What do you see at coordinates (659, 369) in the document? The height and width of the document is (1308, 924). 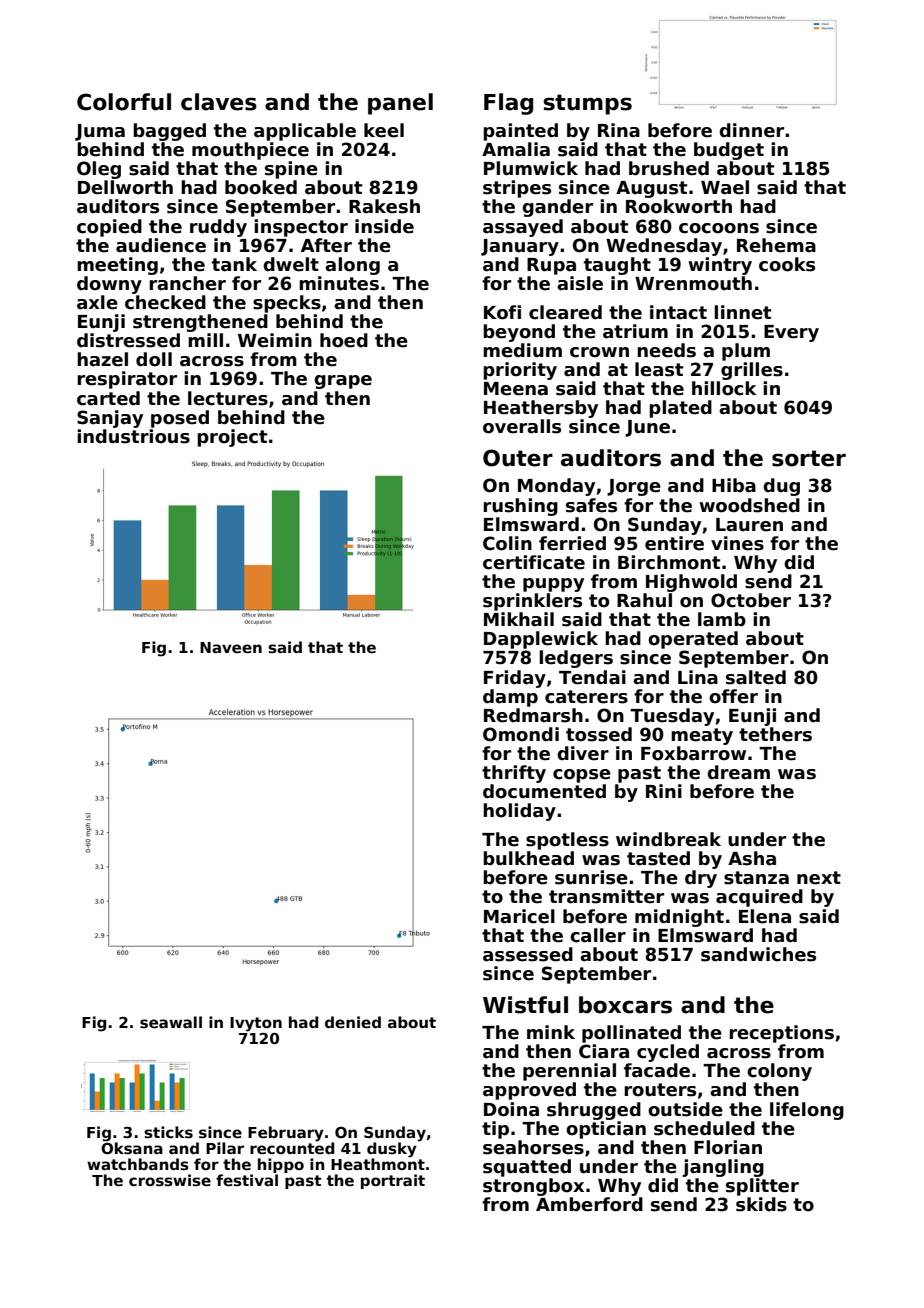 I see `least` at bounding box center [659, 369].
